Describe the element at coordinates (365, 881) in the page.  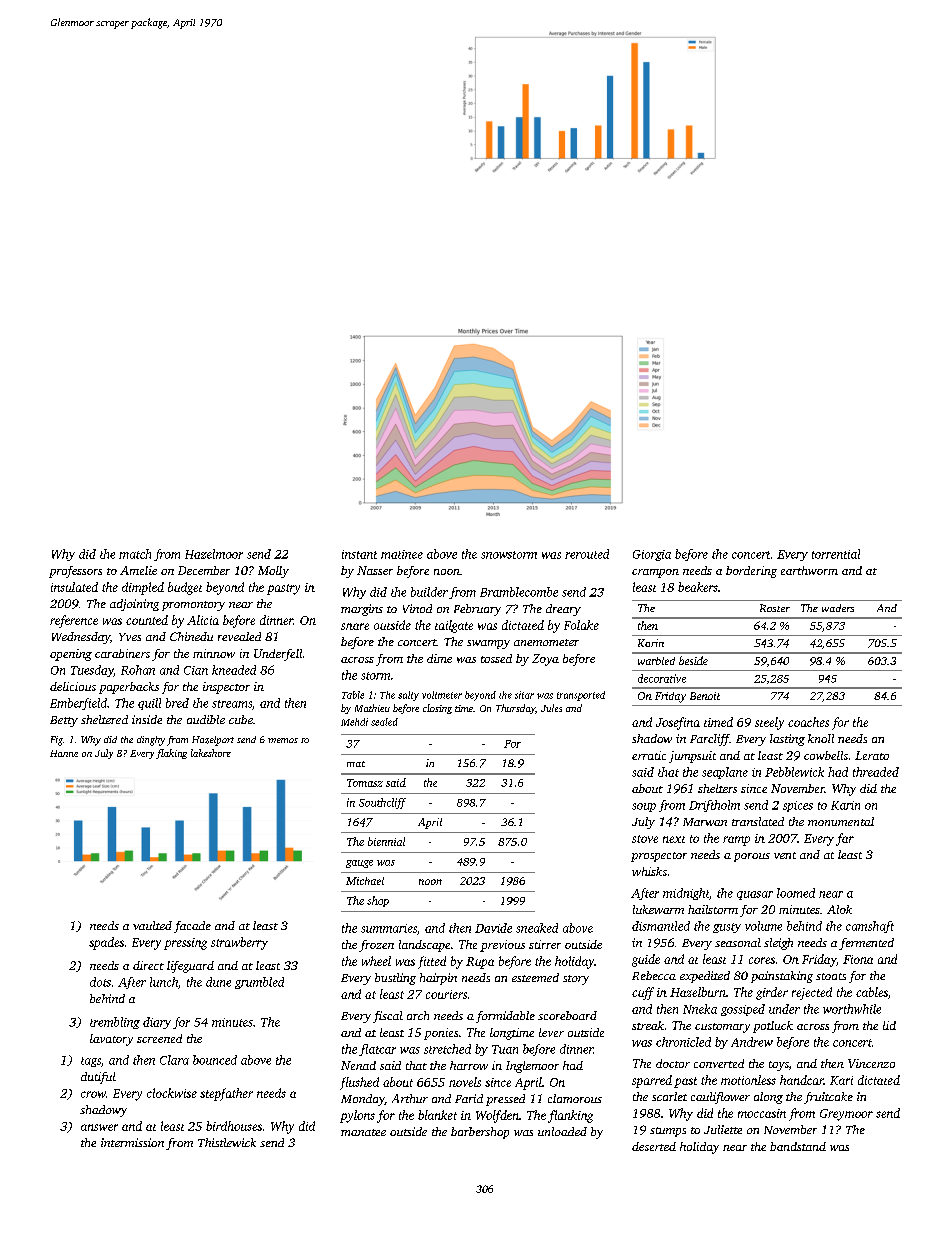
I see `Michael` at that location.
